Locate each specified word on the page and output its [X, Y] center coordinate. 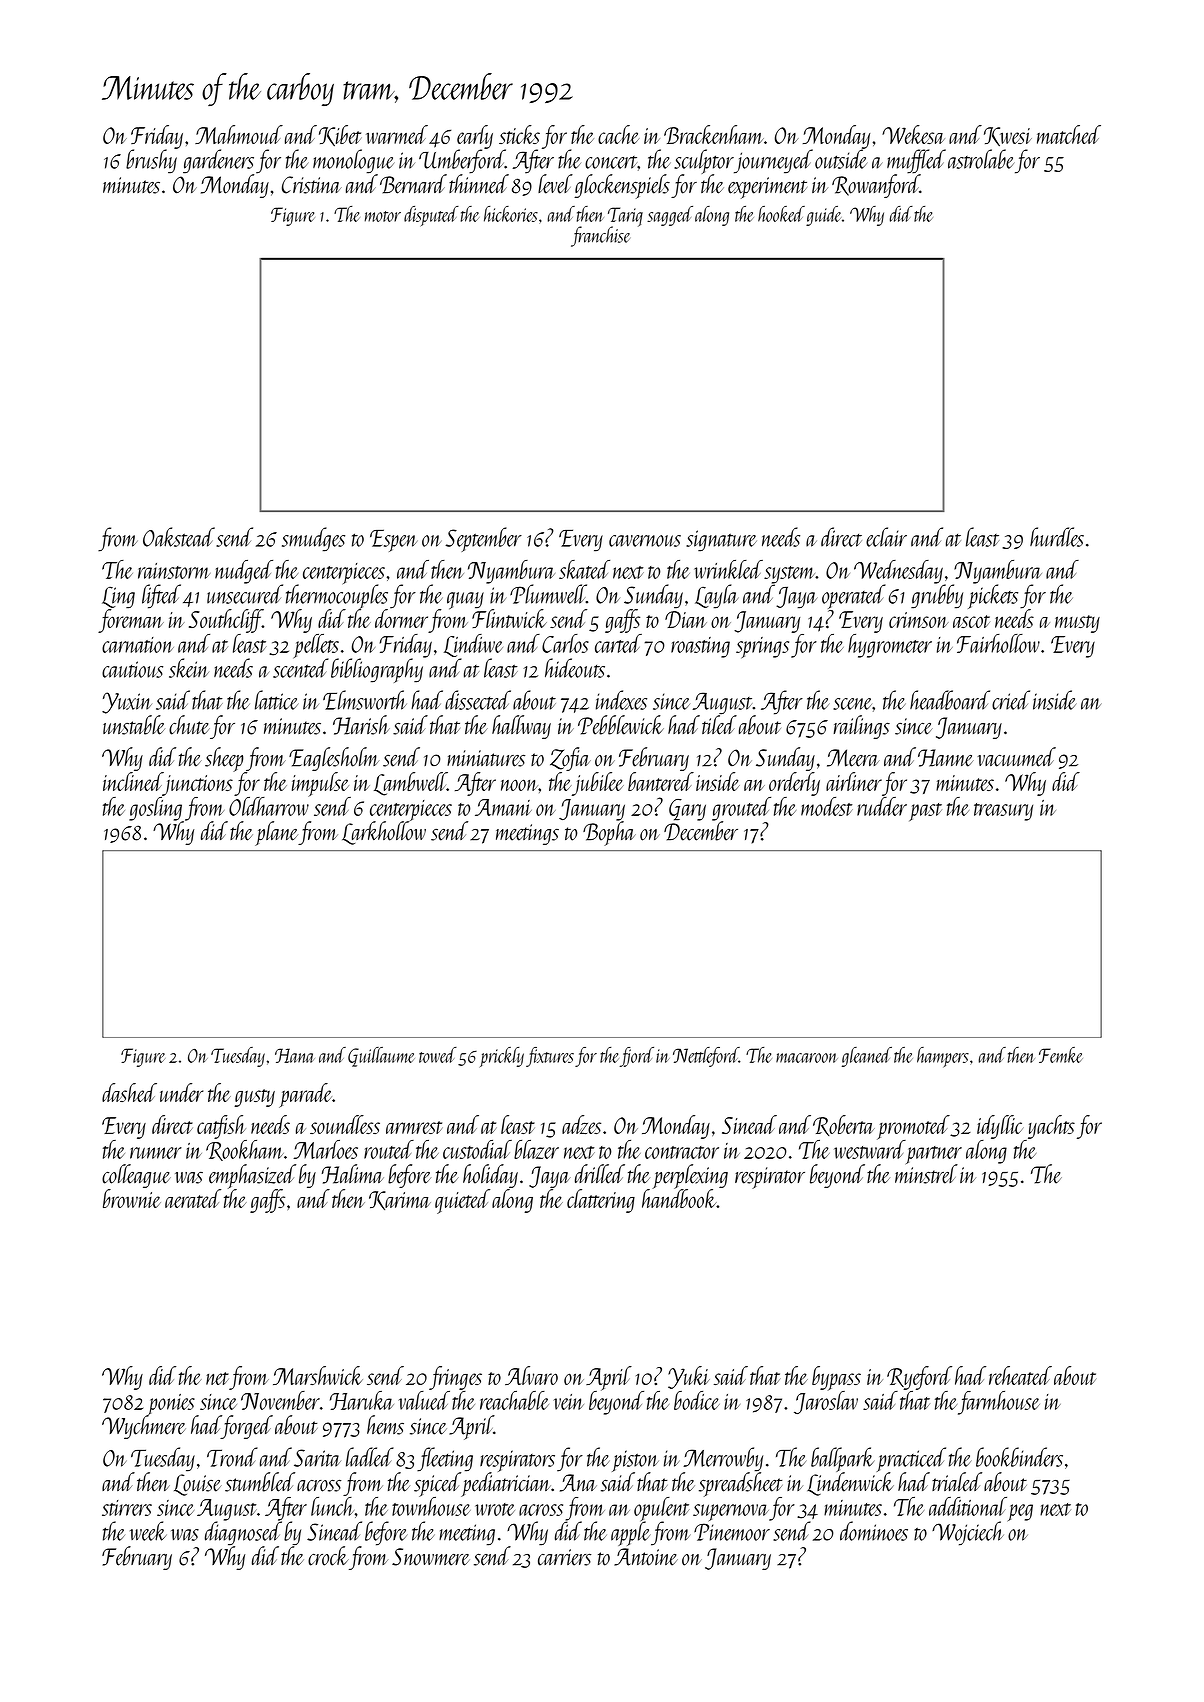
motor [383, 216]
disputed [431, 216]
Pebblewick [621, 725]
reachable [514, 1400]
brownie [132, 1198]
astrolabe [981, 159]
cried [1011, 700]
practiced [911, 1459]
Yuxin [127, 703]
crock [328, 1556]
